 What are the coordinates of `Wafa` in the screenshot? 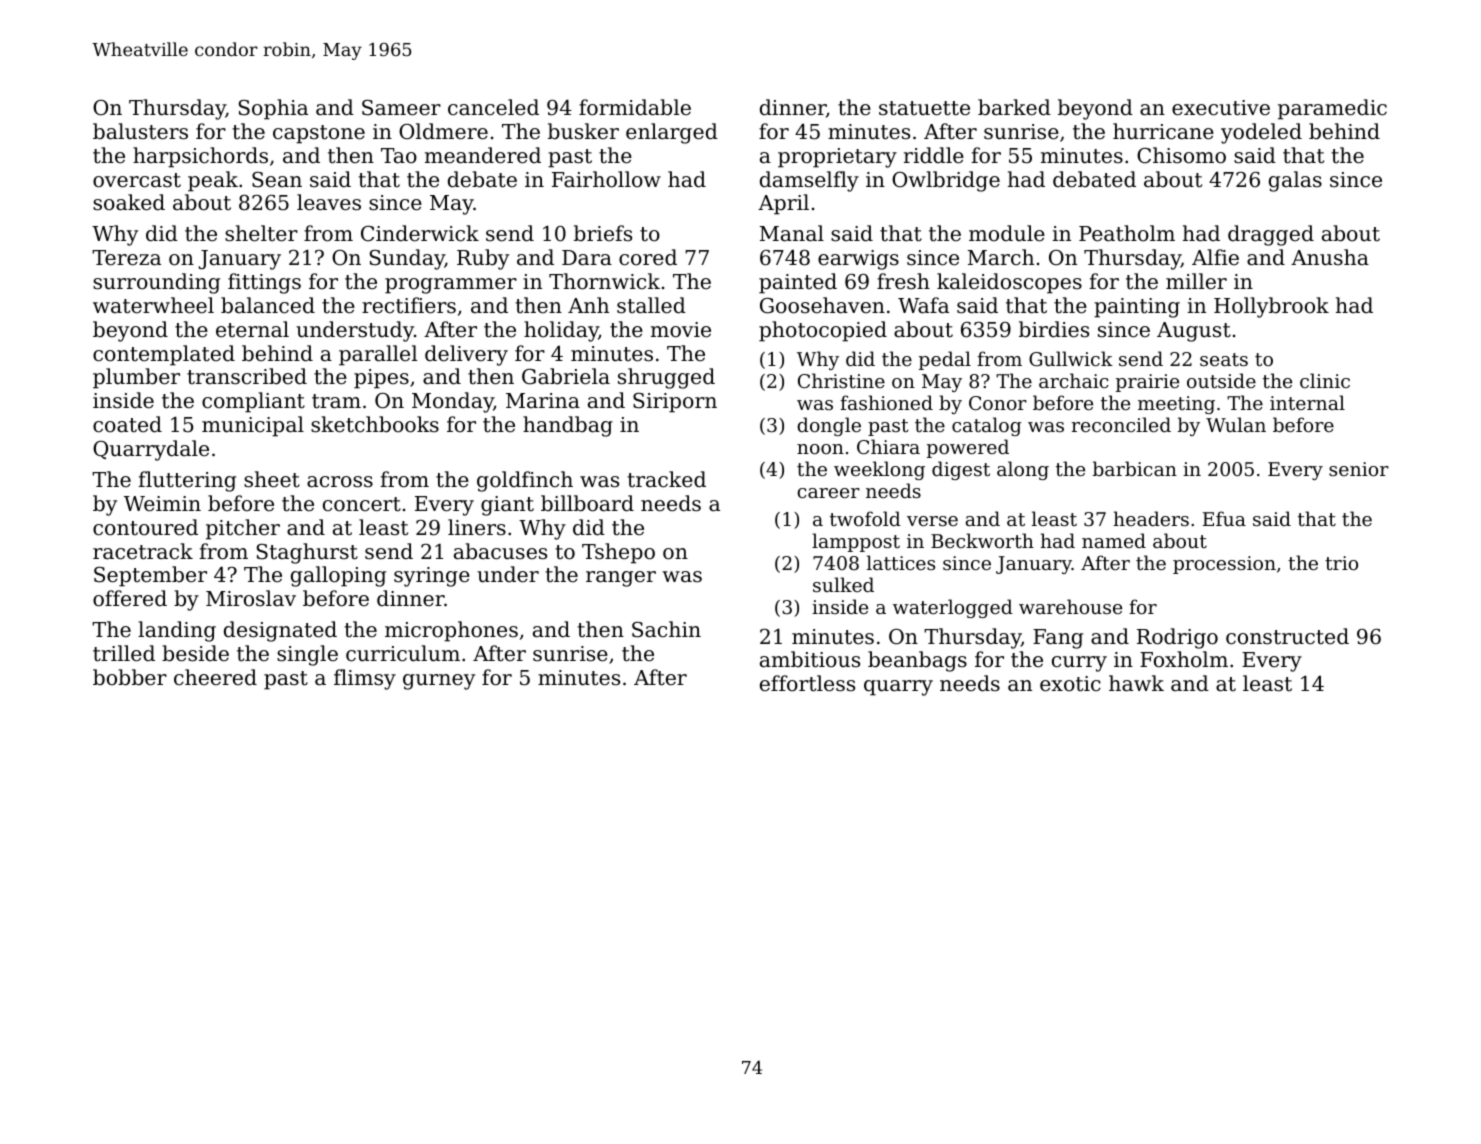 It's located at (923, 305).
